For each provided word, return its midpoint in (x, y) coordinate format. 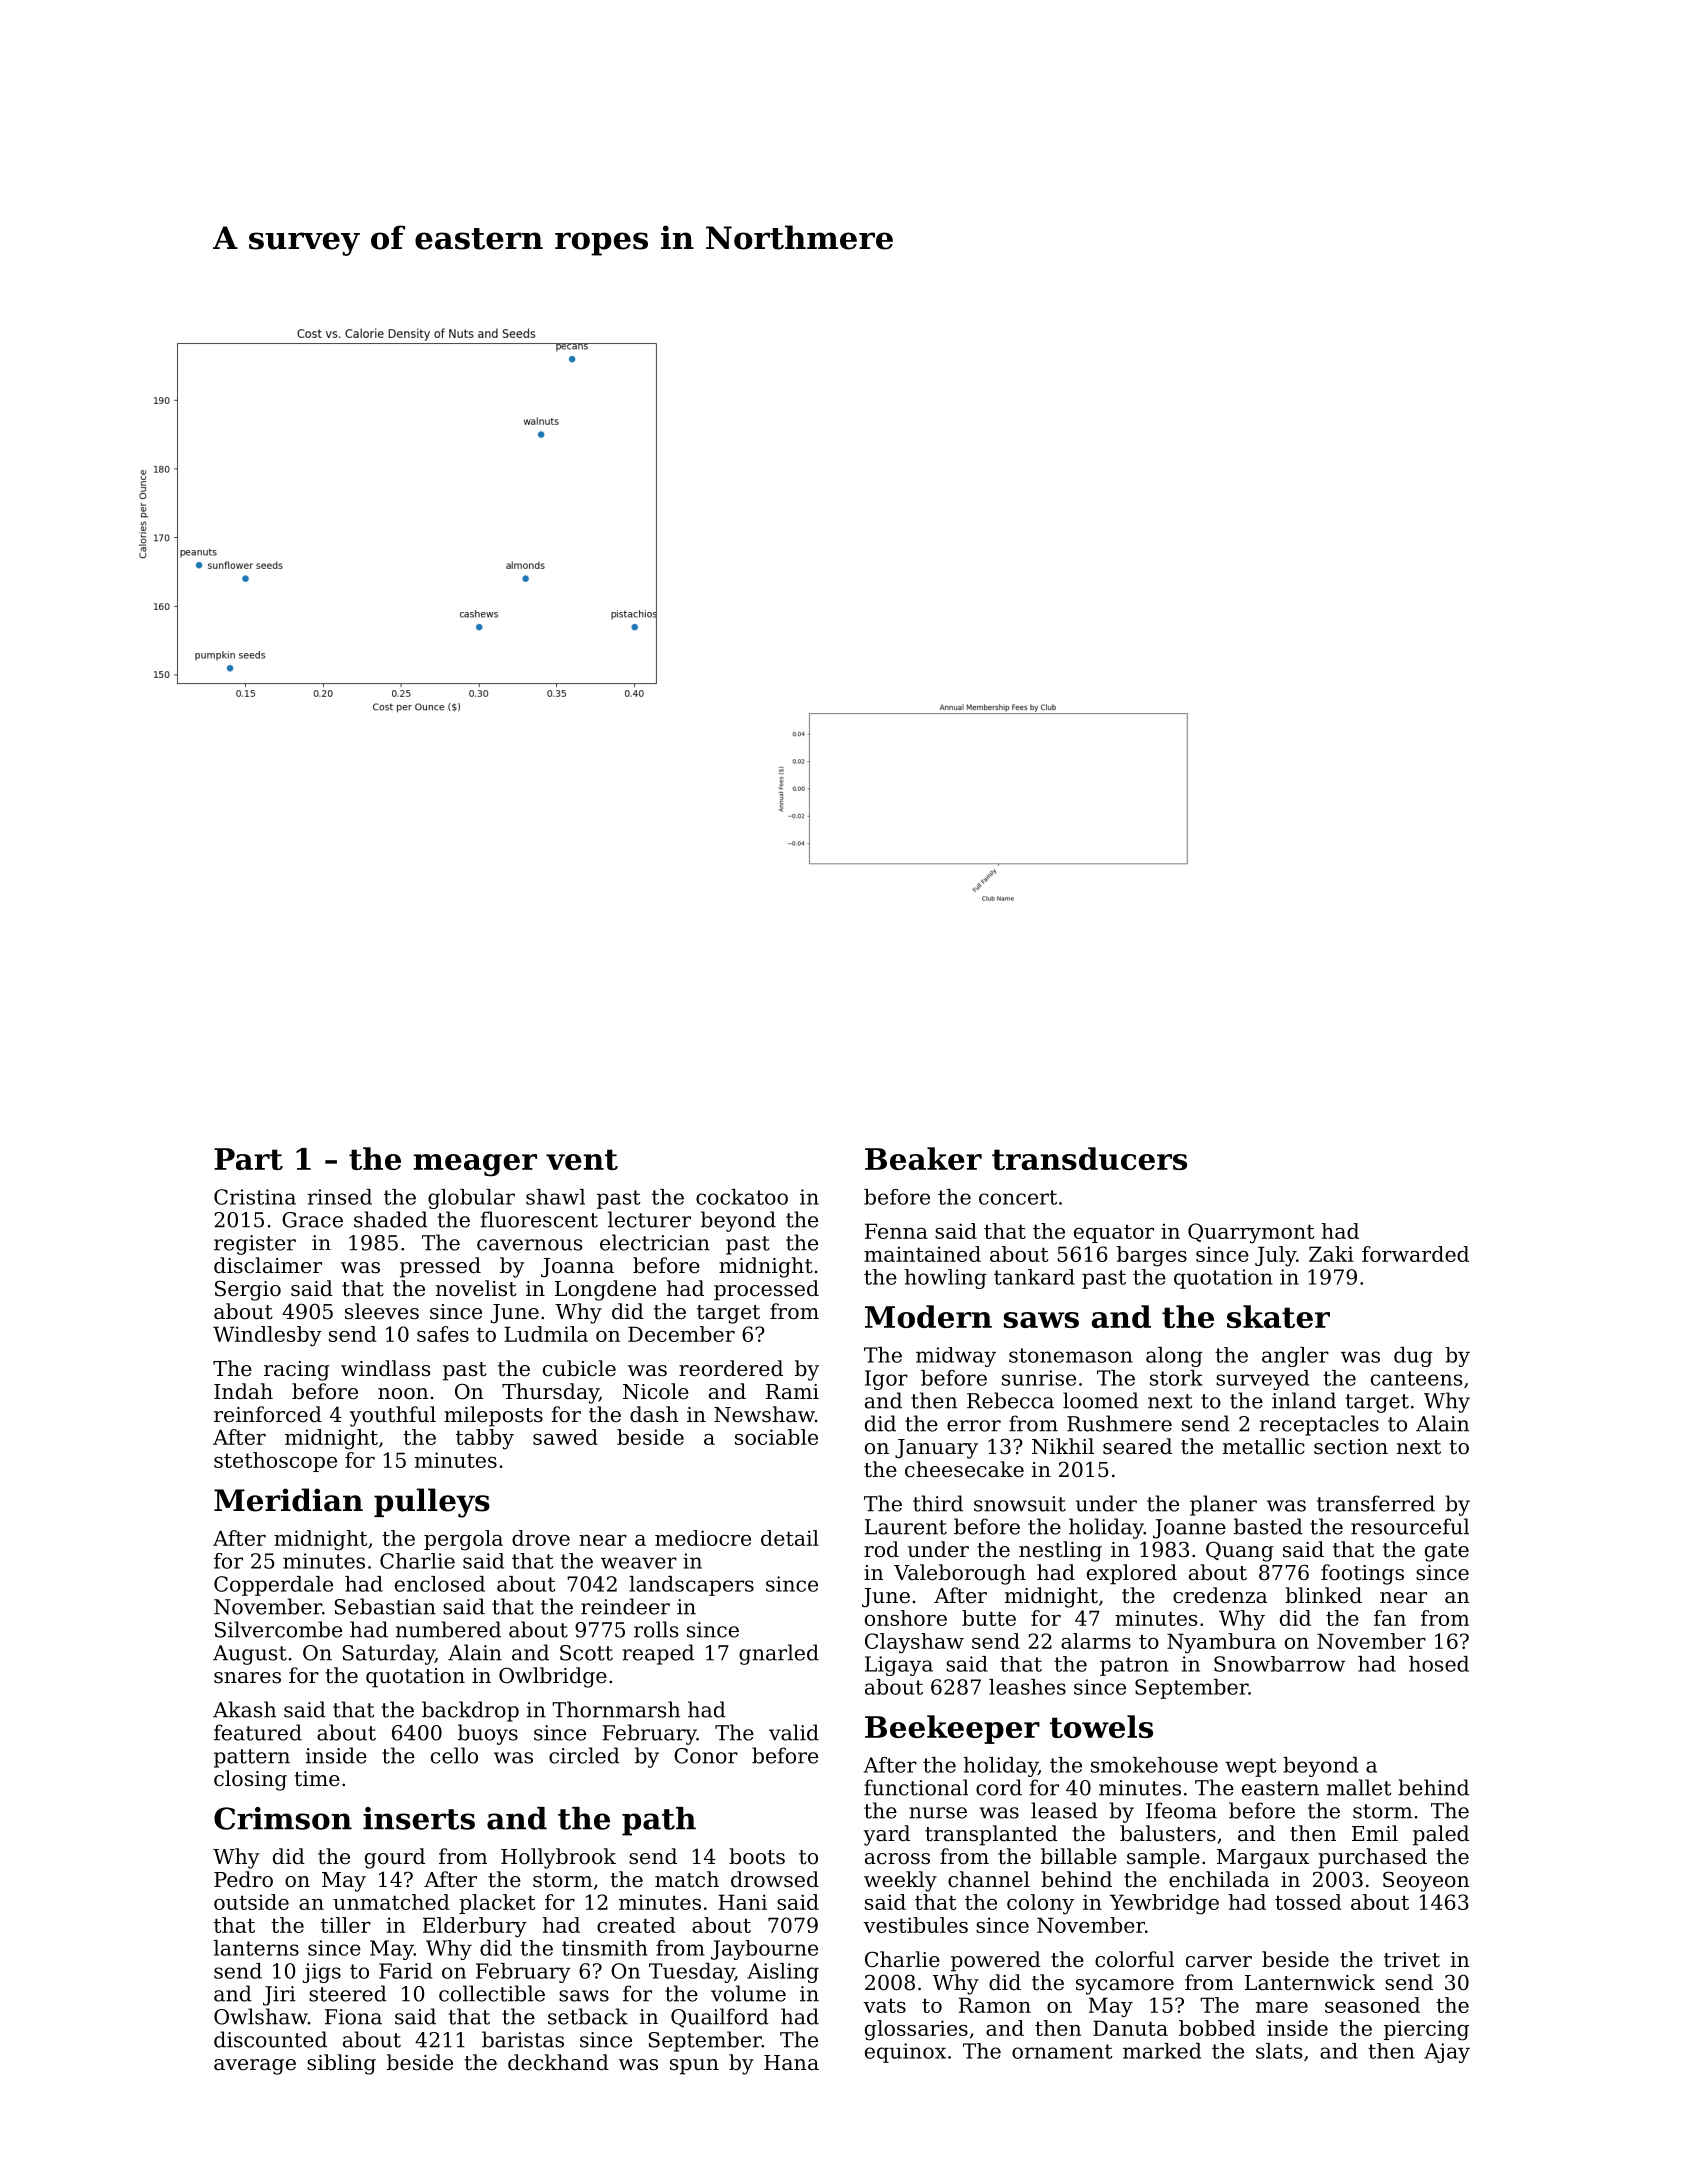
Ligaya (899, 1666)
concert (1018, 1197)
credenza (1220, 1595)
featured (258, 1732)
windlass (385, 1368)
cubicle (579, 1368)
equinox (905, 2053)
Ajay (1447, 2053)
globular (471, 1199)
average (255, 2067)
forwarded (1415, 1254)
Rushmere (1119, 1423)
